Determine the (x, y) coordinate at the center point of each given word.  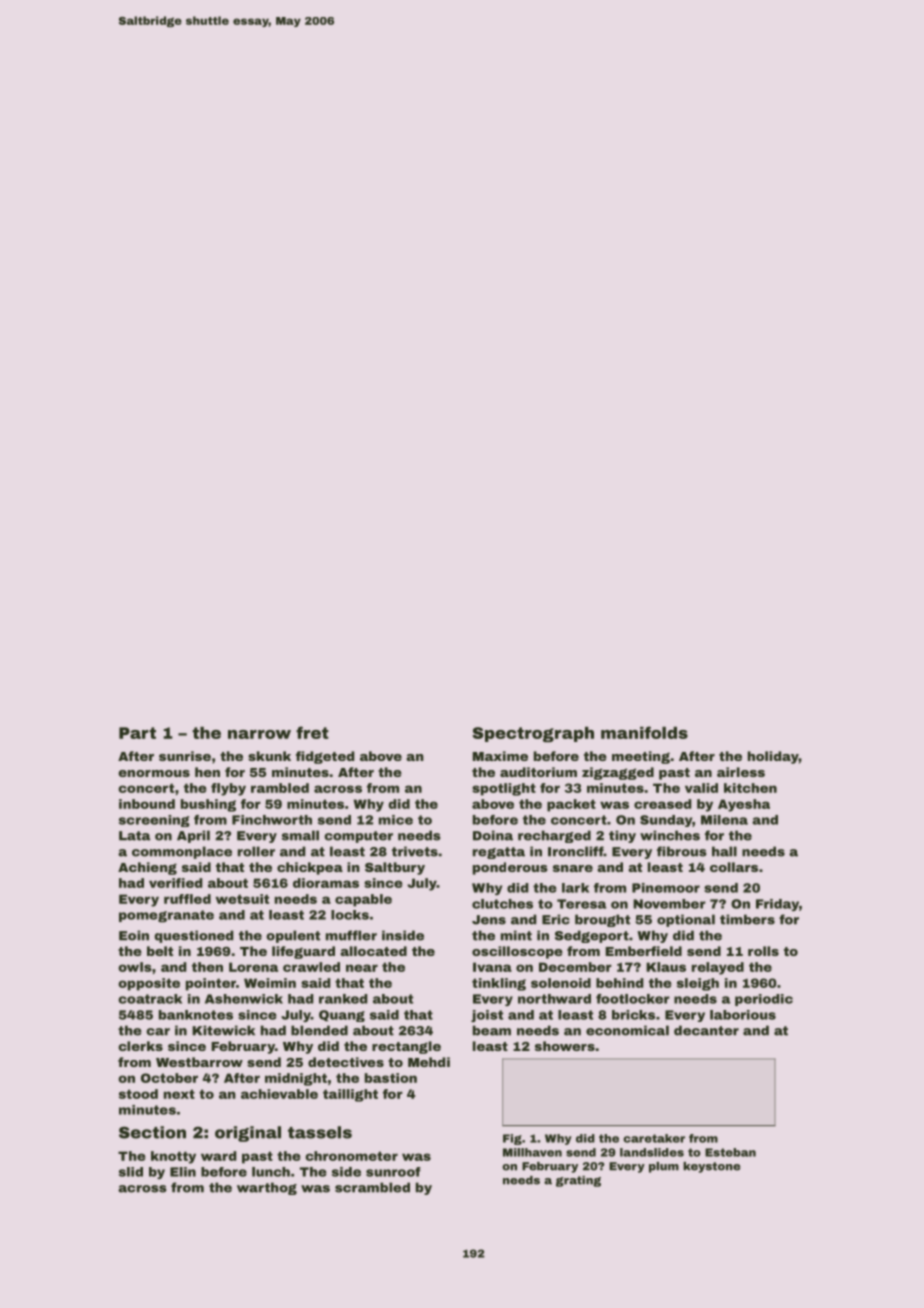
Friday (777, 905)
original (248, 1134)
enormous (154, 773)
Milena (724, 820)
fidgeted (325, 757)
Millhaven (532, 1152)
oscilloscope (517, 952)
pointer (211, 984)
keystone (711, 1167)
